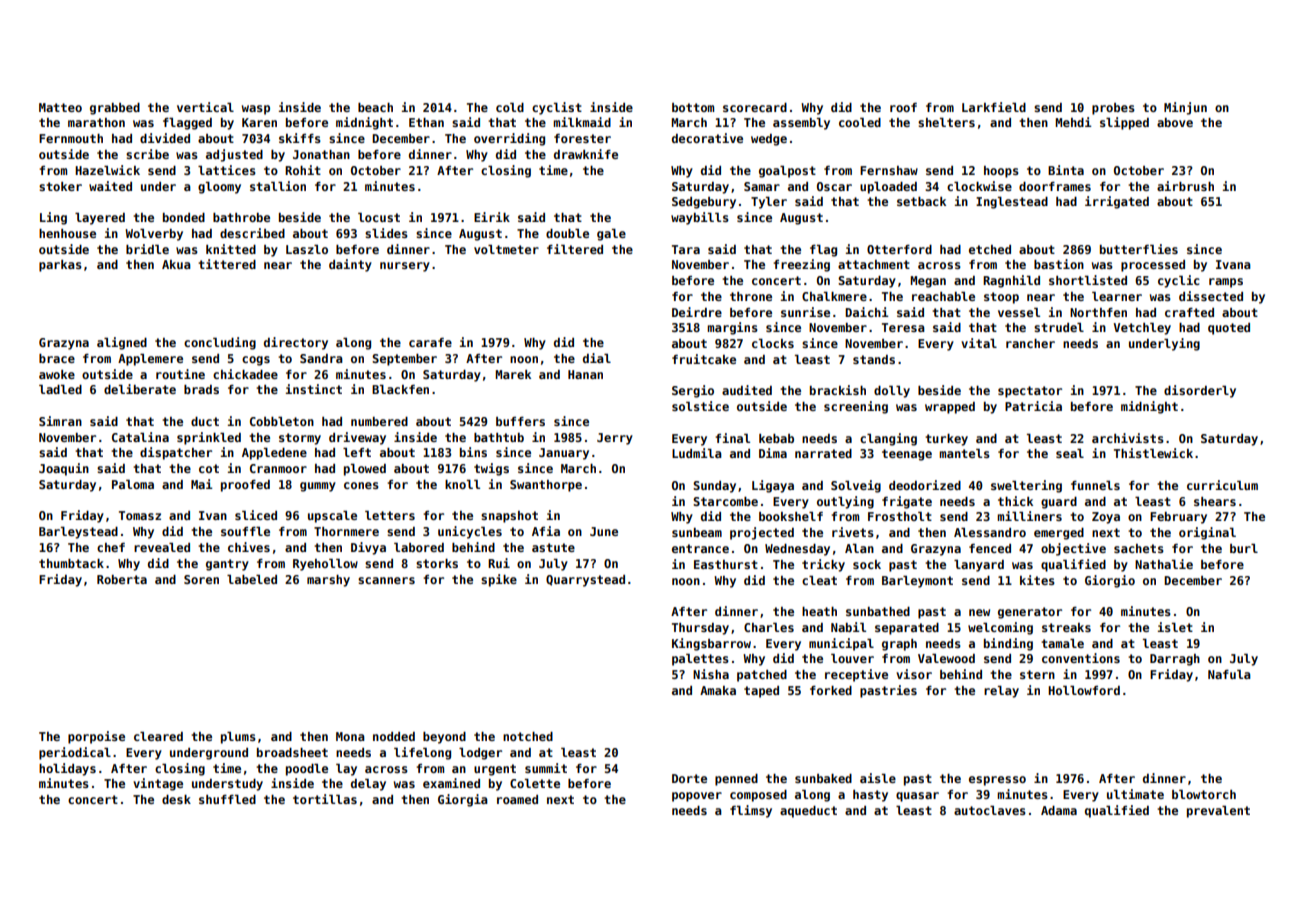  Describe the element at coordinates (528, 736) in the screenshot. I see `notched` at that location.
